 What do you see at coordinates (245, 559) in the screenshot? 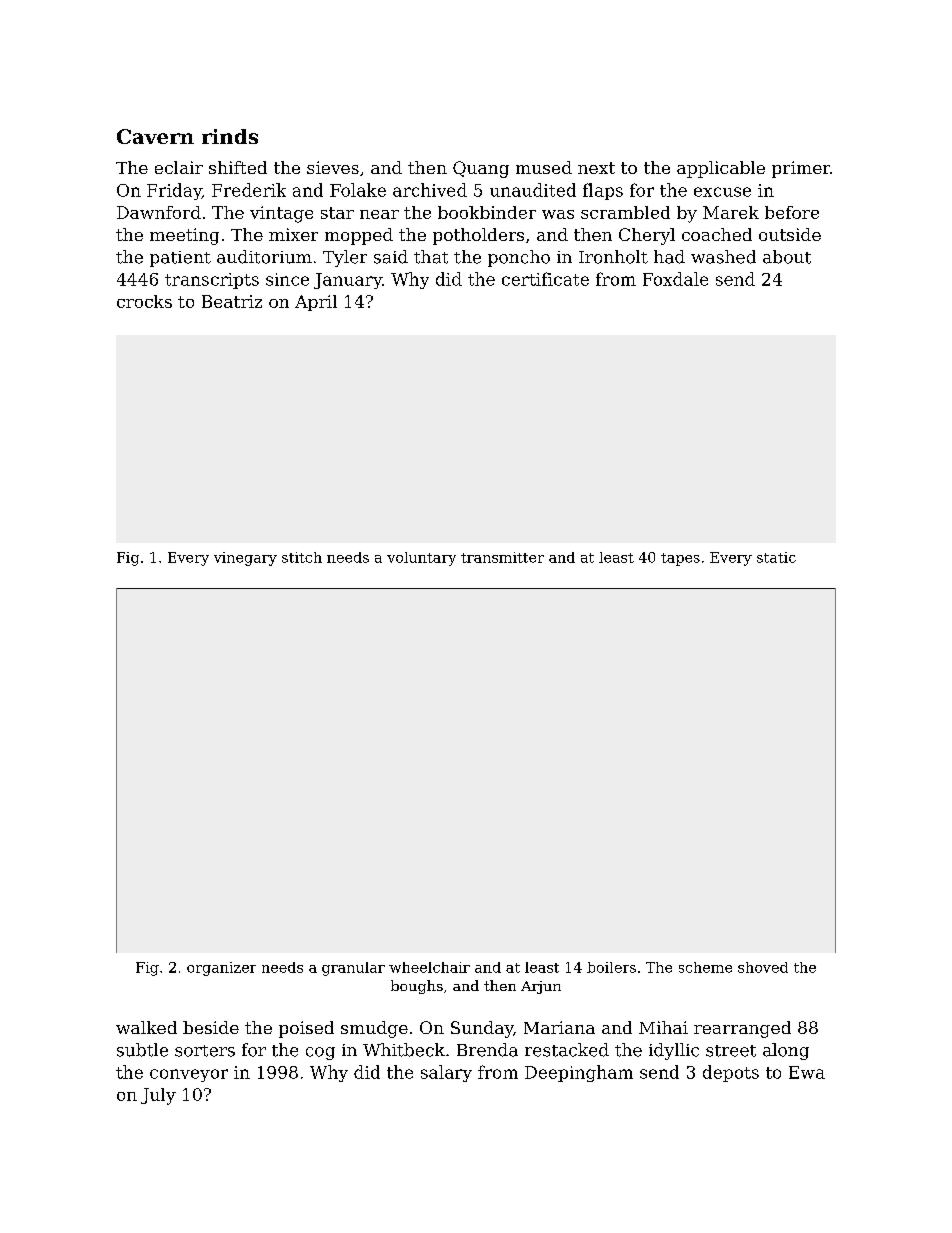
I see `vinegary` at bounding box center [245, 559].
